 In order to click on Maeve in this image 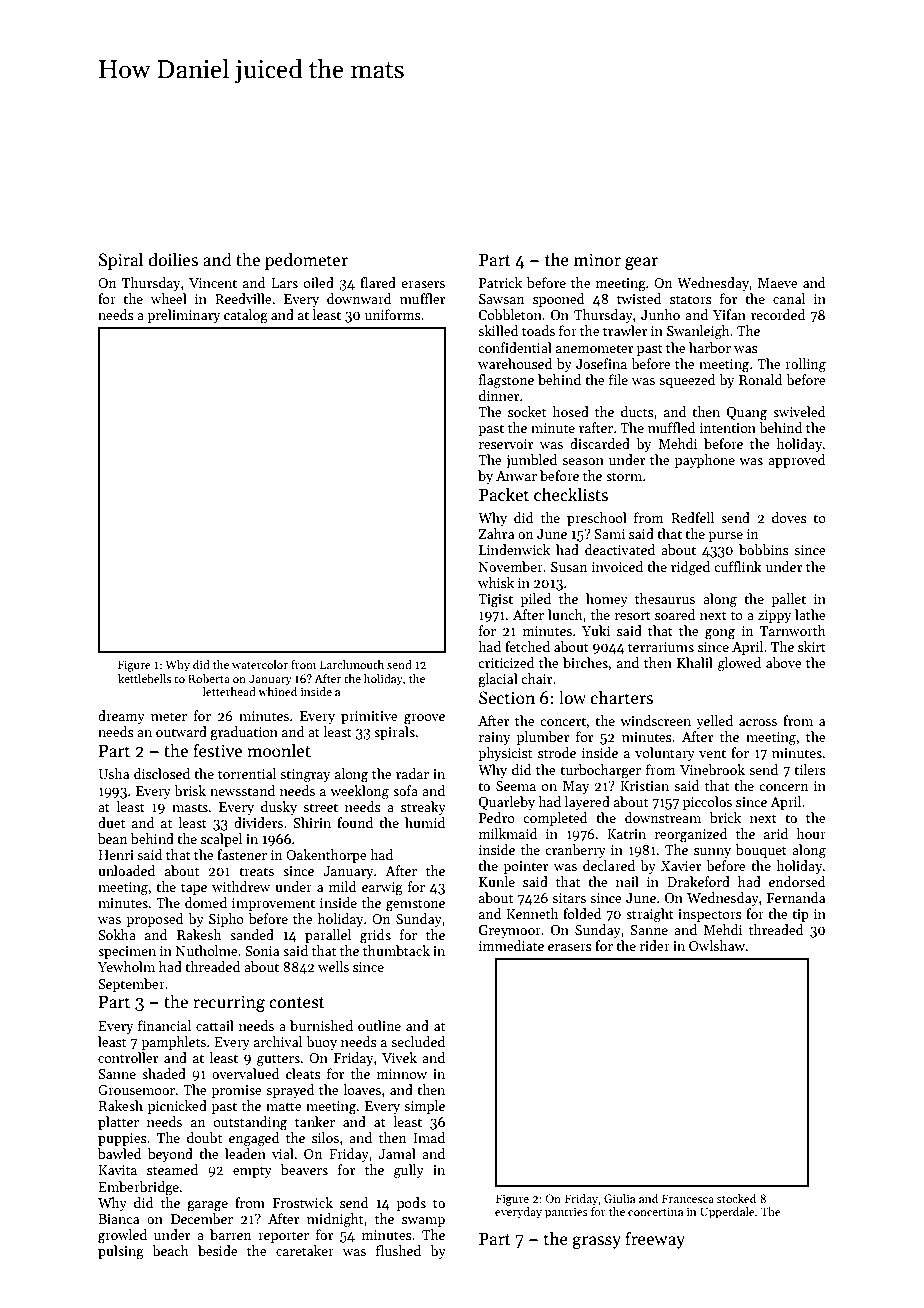, I will do `click(778, 283)`.
